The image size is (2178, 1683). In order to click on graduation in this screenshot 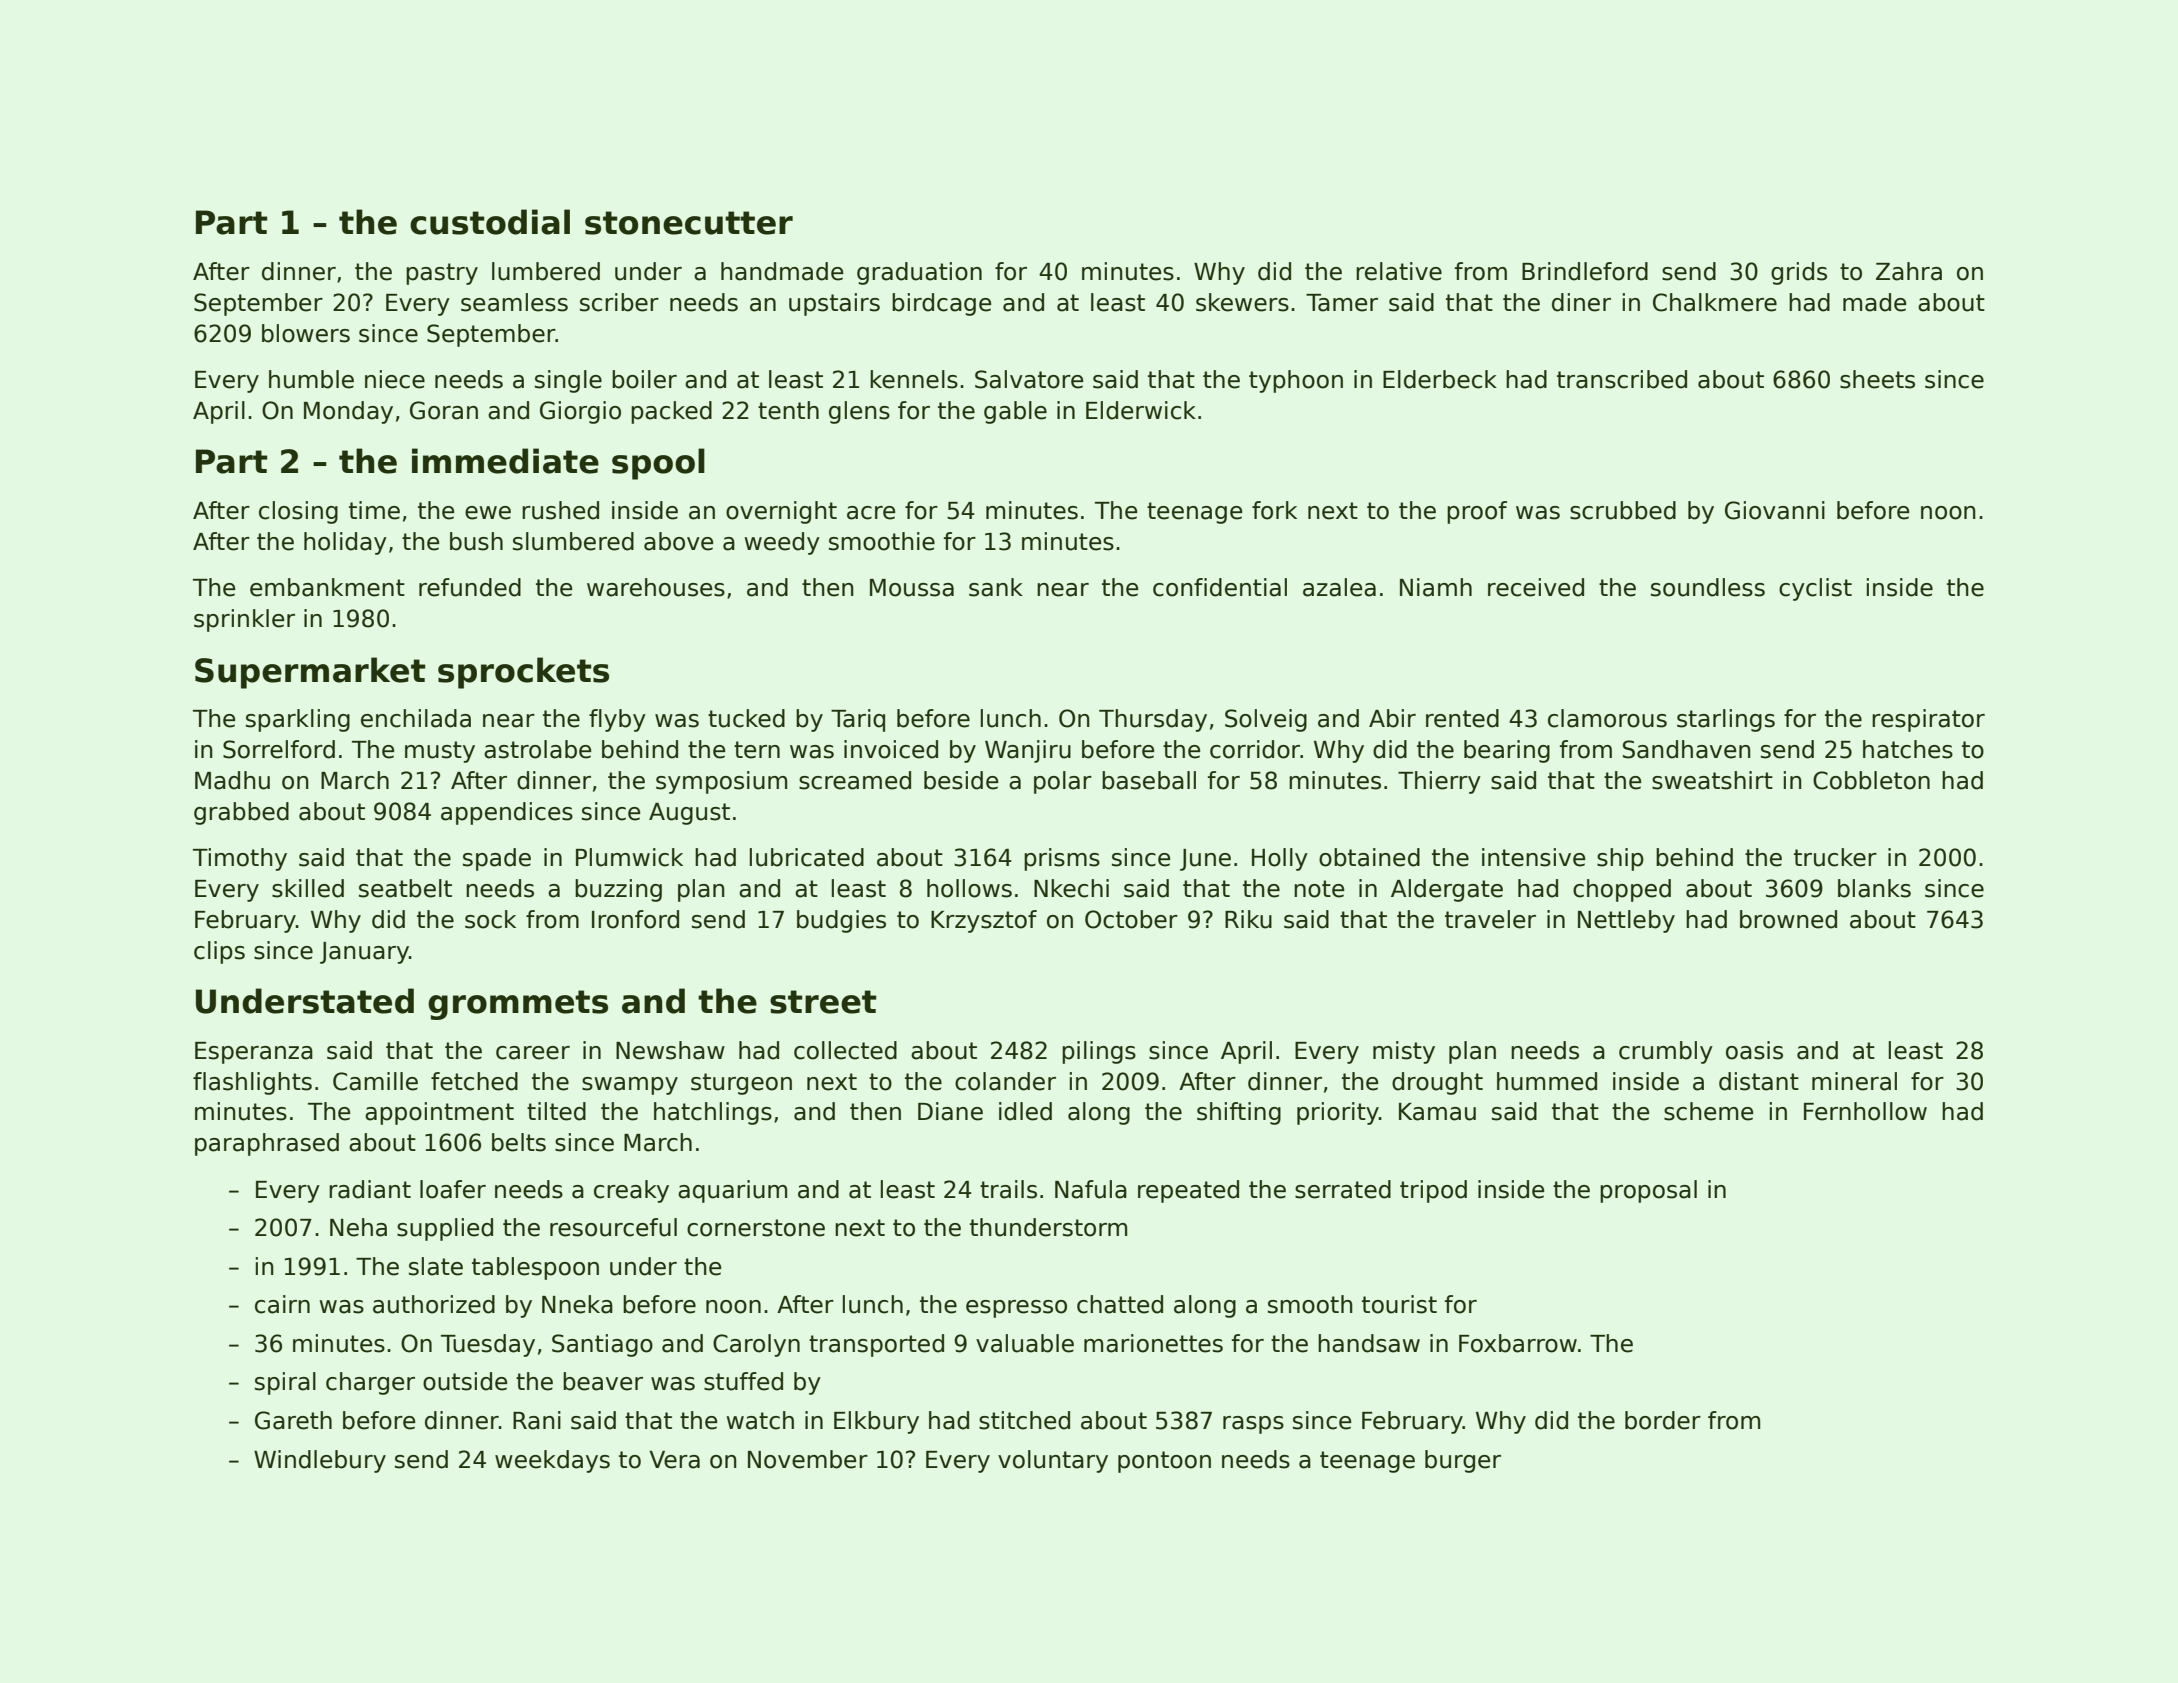, I will do `click(919, 273)`.
